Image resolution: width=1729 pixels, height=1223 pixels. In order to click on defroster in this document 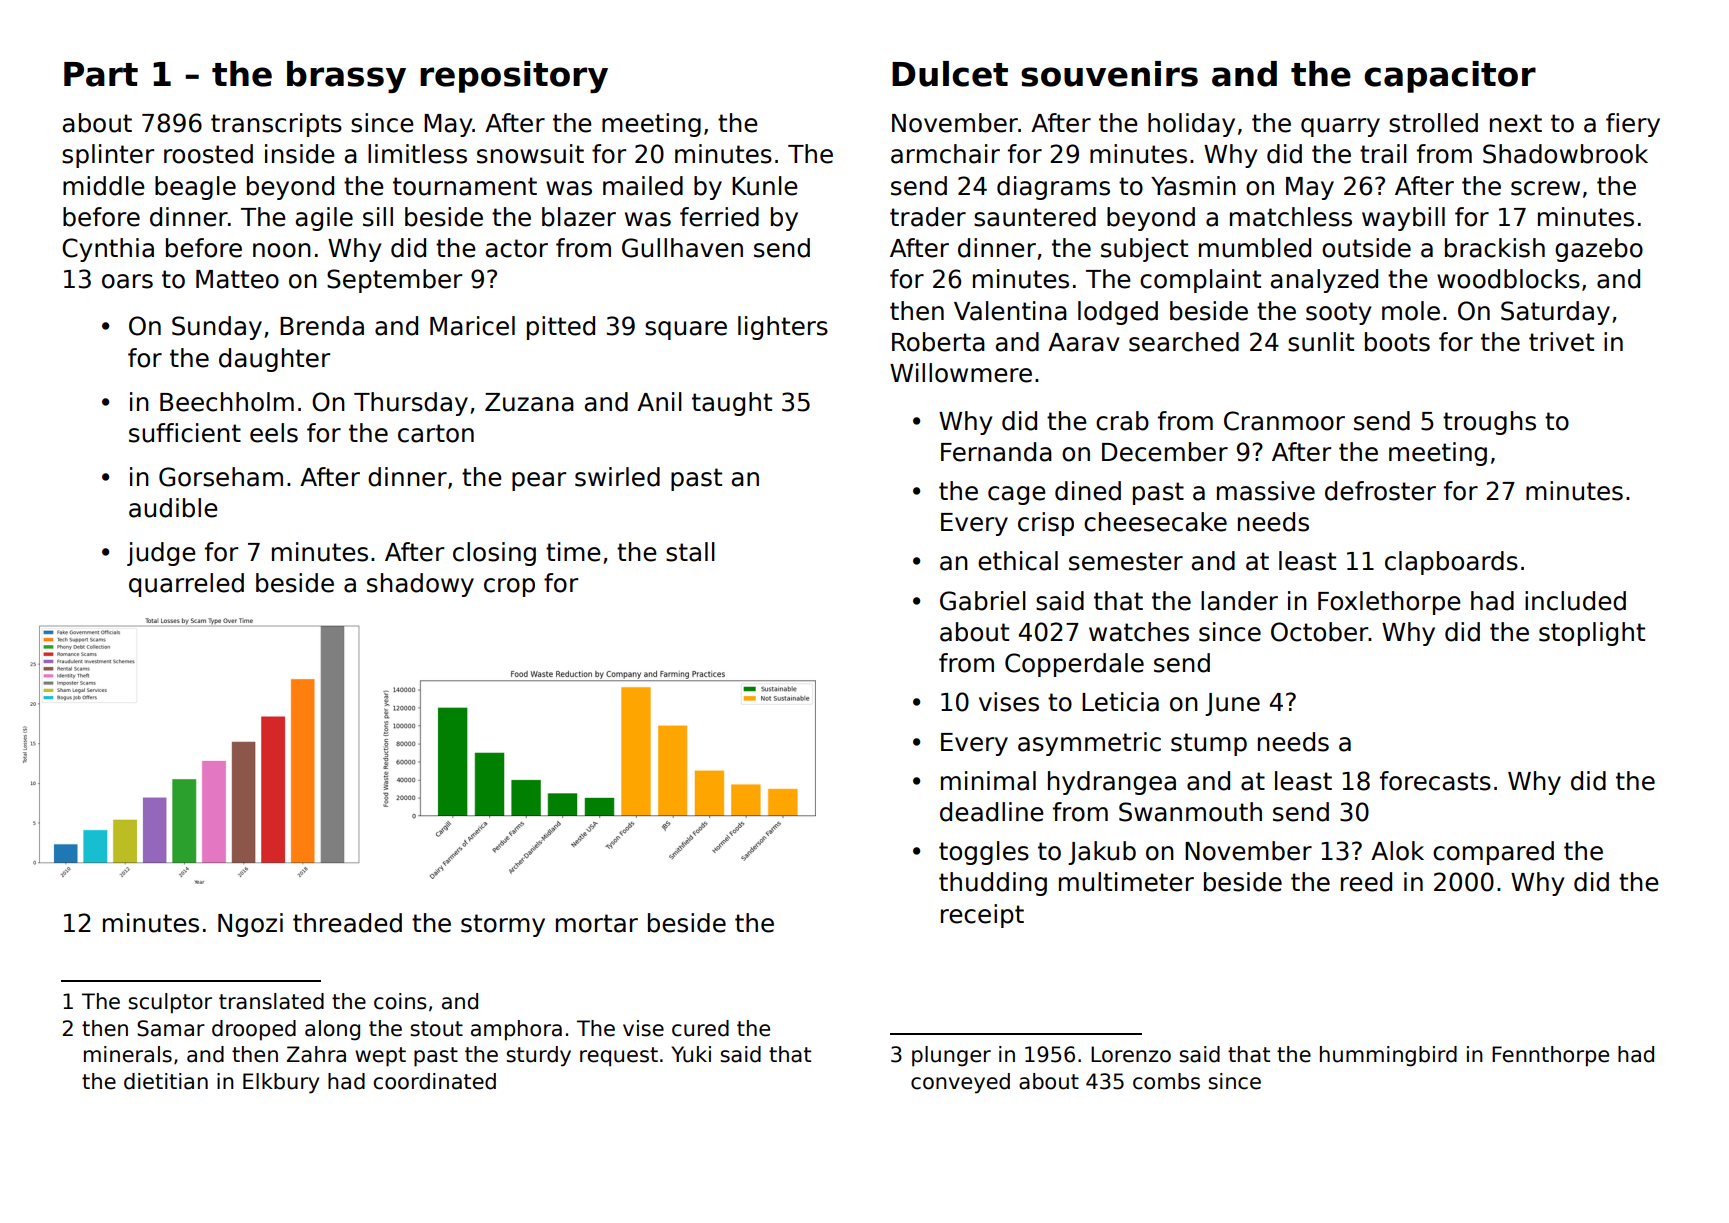, I will do `click(1380, 491)`.
